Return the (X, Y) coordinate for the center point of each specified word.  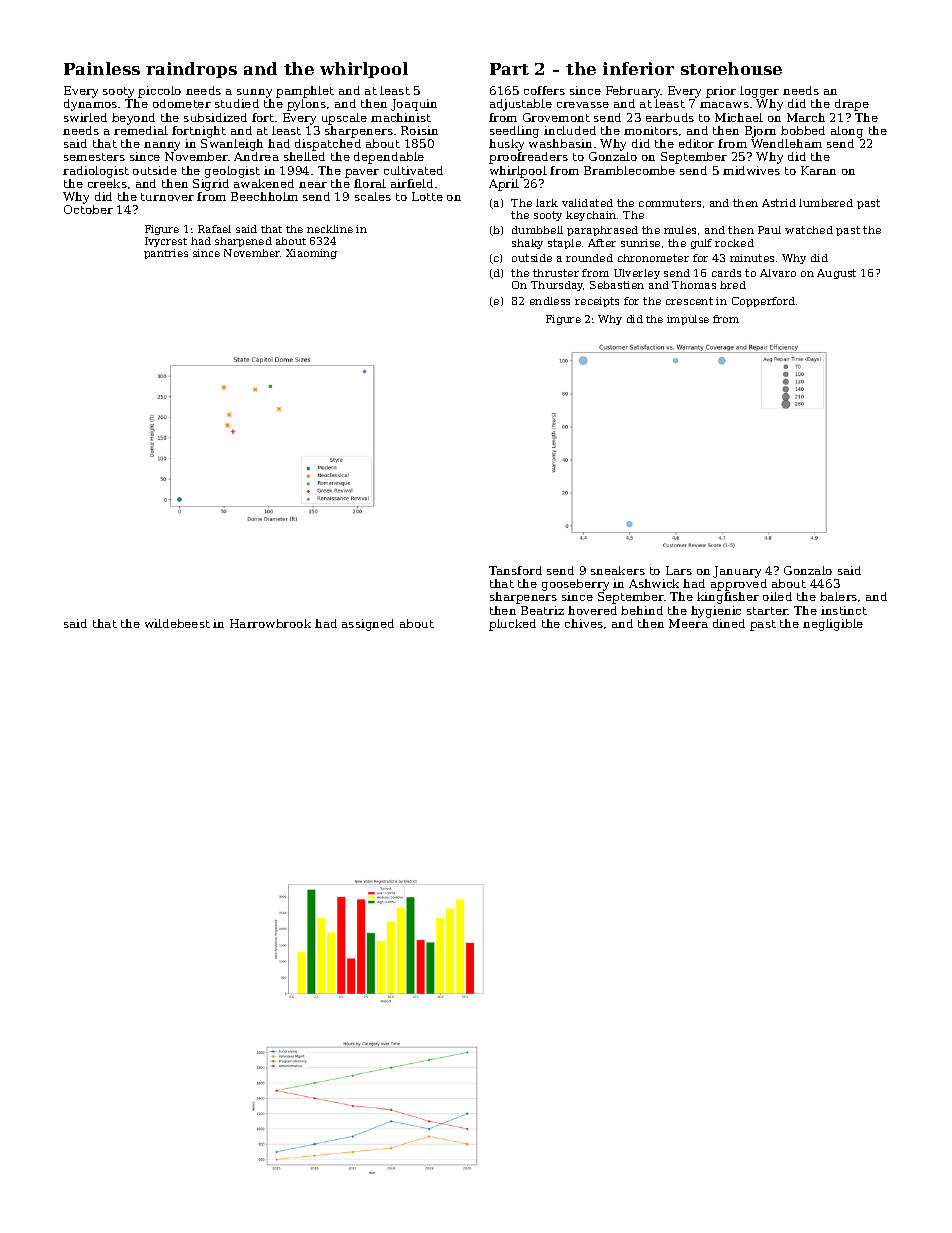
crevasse (583, 105)
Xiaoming (311, 254)
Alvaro (778, 273)
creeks (107, 183)
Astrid (779, 203)
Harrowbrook (270, 623)
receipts (597, 302)
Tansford (515, 570)
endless (550, 301)
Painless (102, 68)
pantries (166, 254)
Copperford (763, 302)
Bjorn (760, 132)
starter (767, 611)
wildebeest (177, 623)
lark (547, 203)
